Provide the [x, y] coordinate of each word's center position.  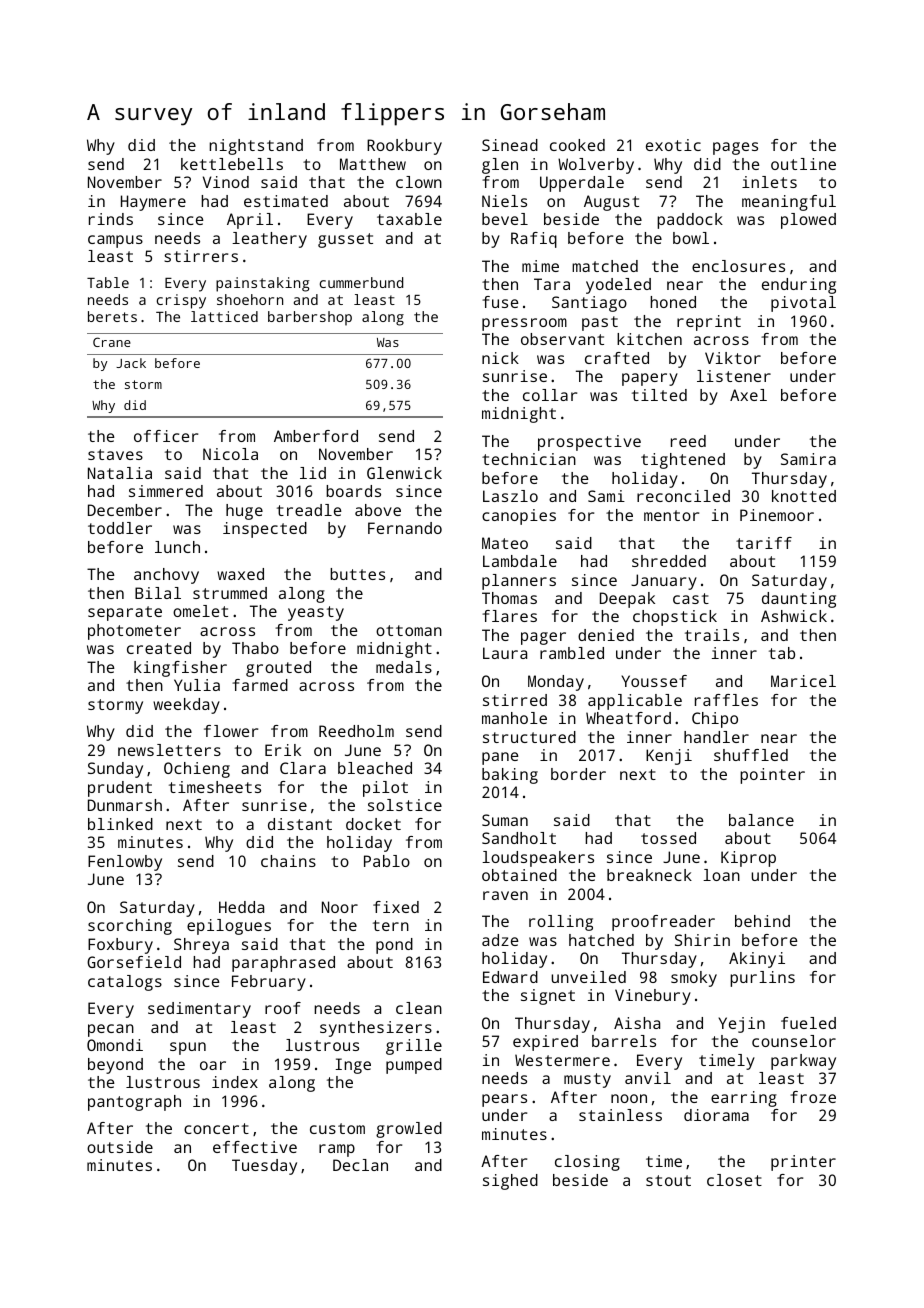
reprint [709, 323]
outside [120, 1147]
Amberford [316, 436]
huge [244, 512]
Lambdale [520, 561]
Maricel [803, 681]
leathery [269, 240]
